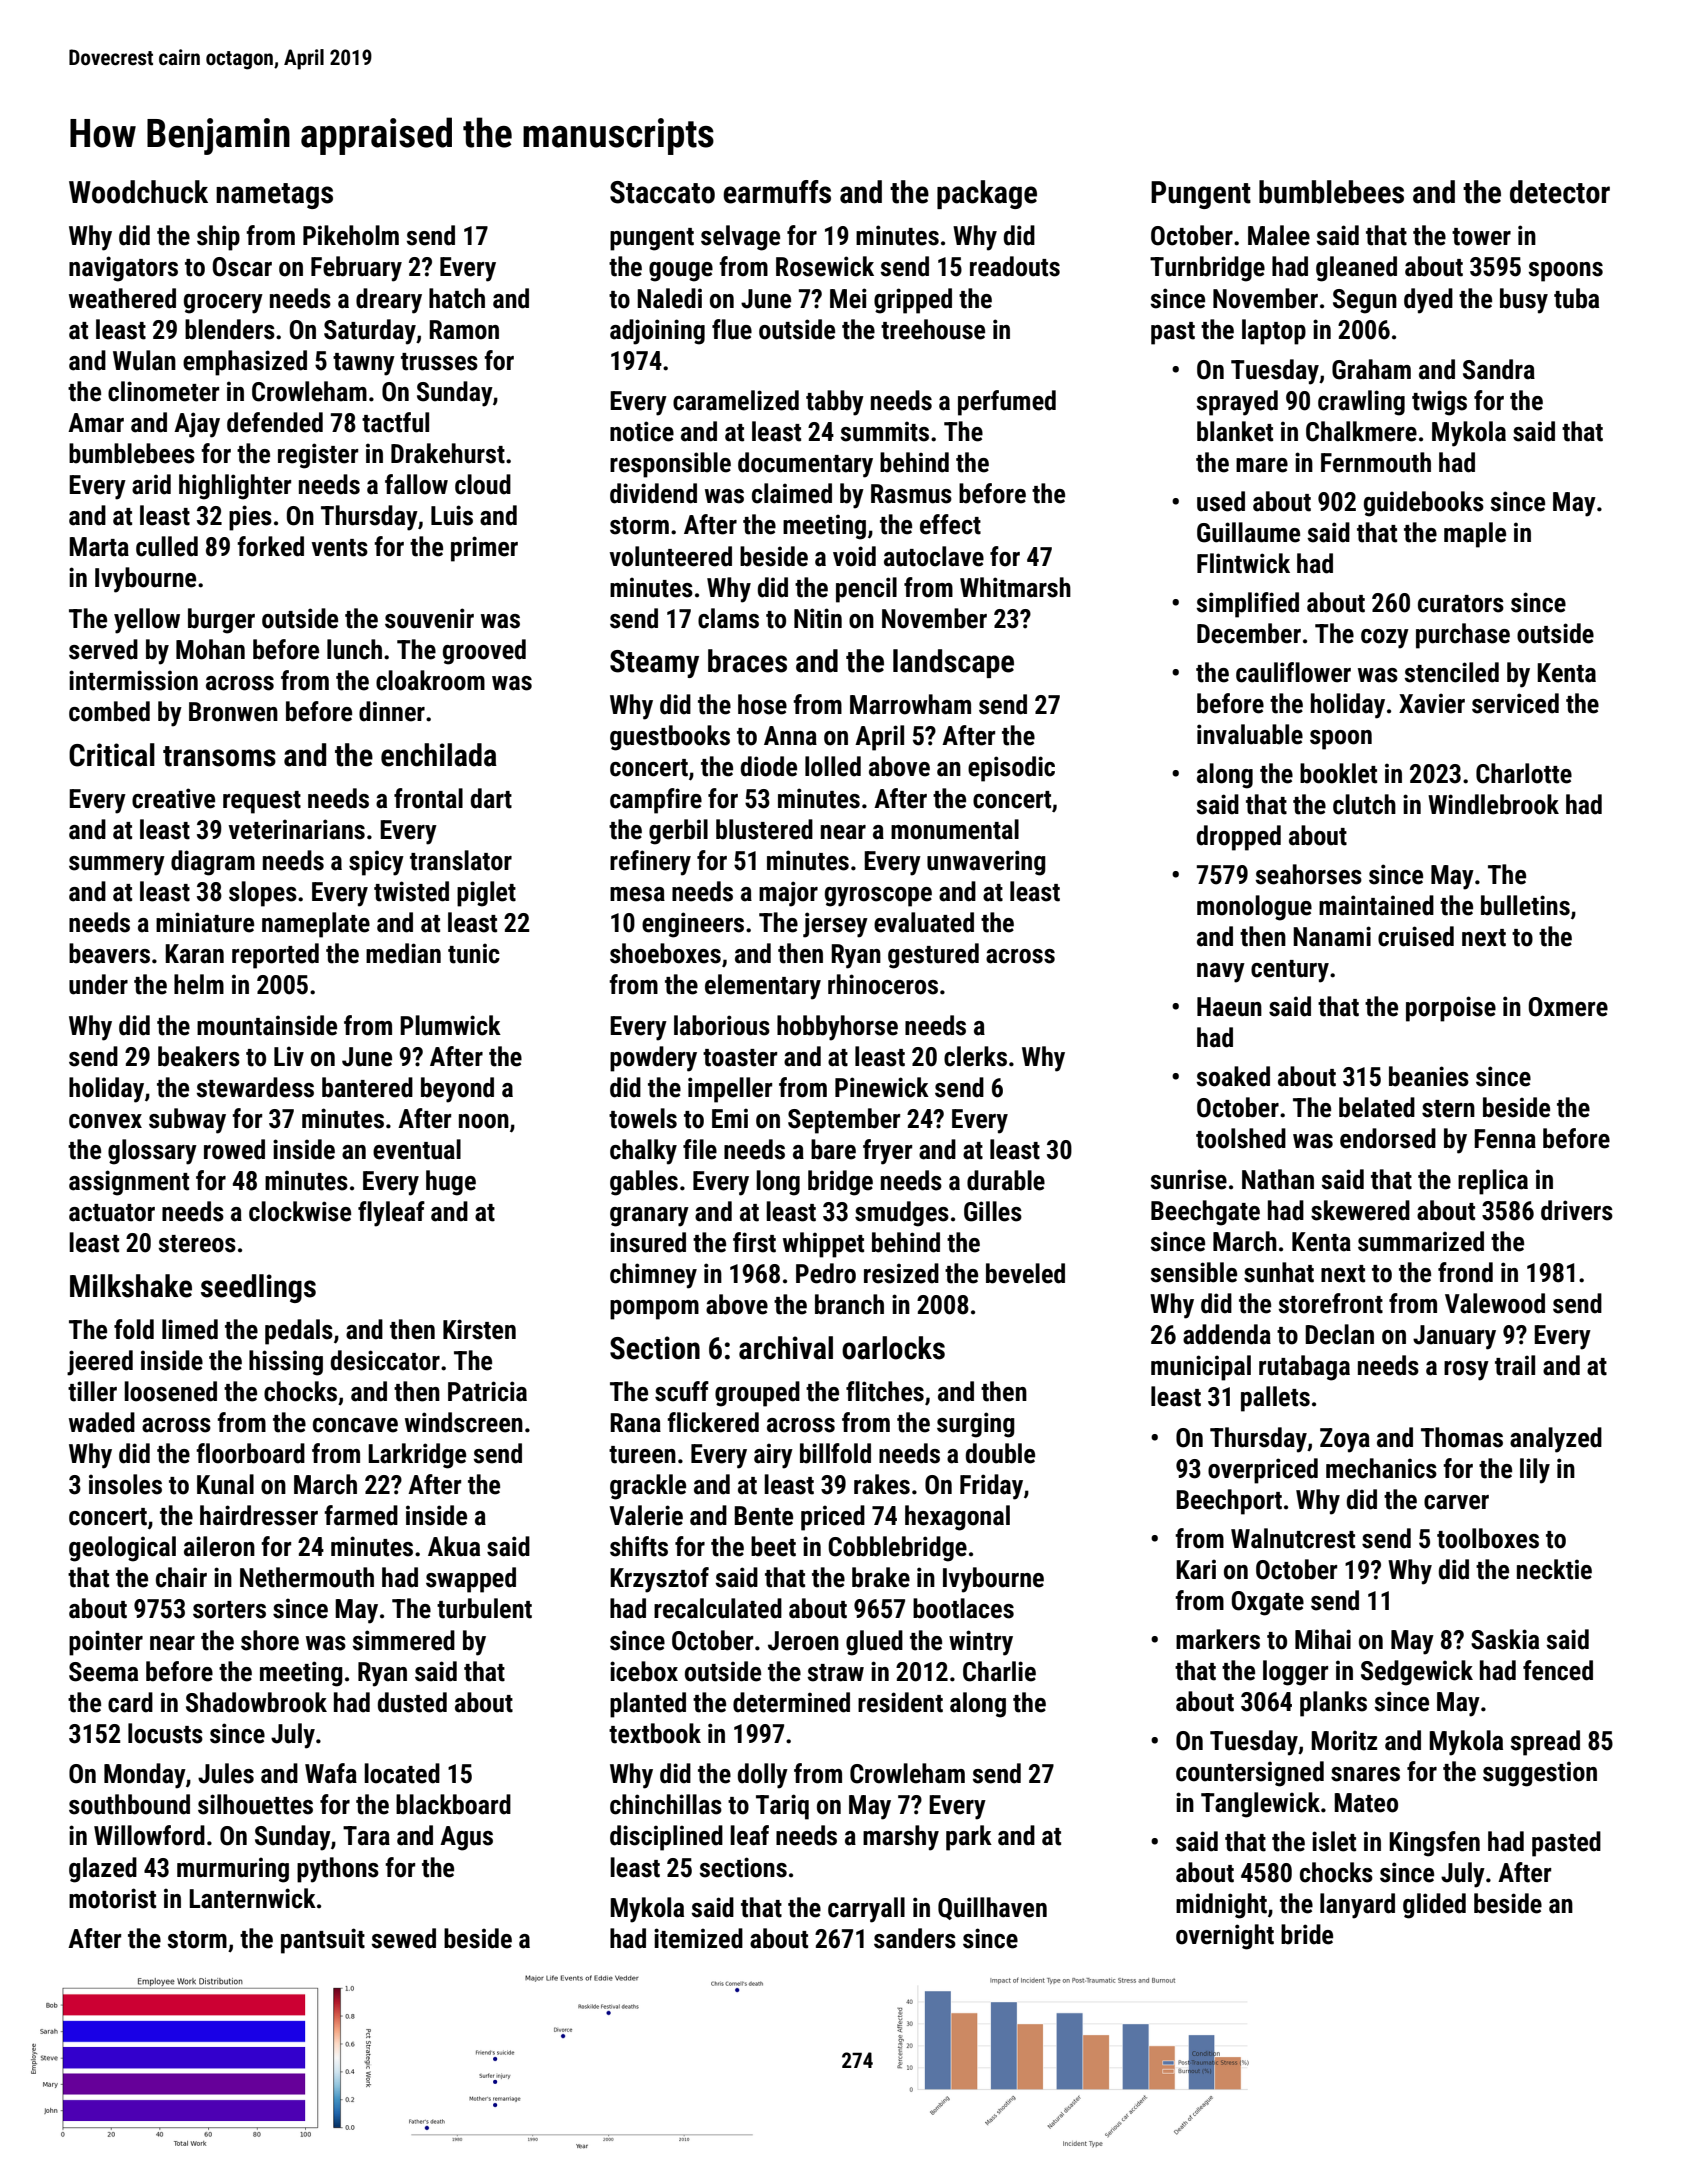 This document has width=1683, height=2178. I want to click on treehouse, so click(933, 329).
